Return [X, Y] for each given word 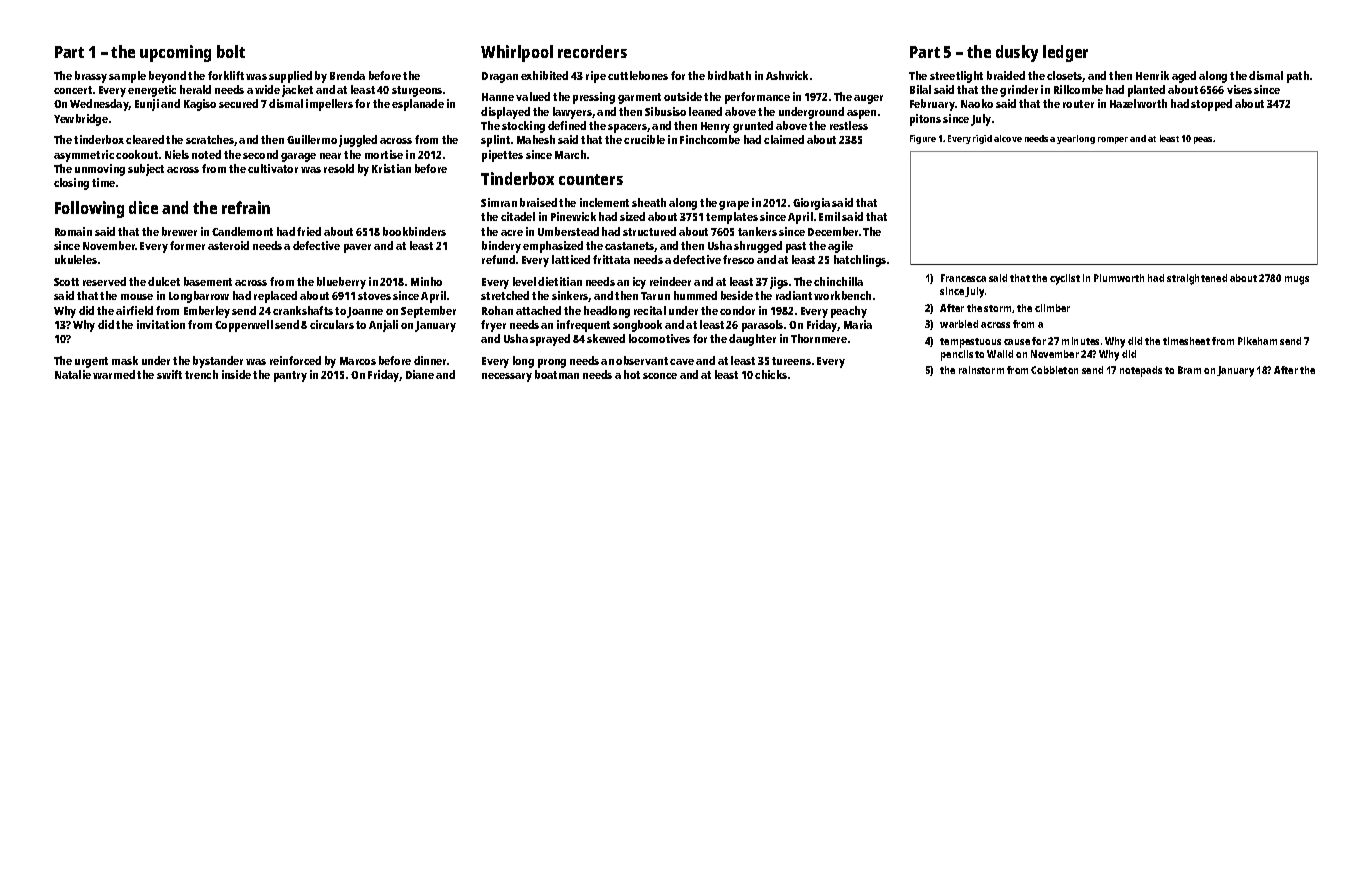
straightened [1197, 279]
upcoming [175, 53]
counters [591, 179]
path [1298, 77]
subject [146, 170]
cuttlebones [638, 75]
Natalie [73, 374]
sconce [660, 376]
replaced [275, 297]
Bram [1189, 370]
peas [1203, 140]
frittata [611, 259]
